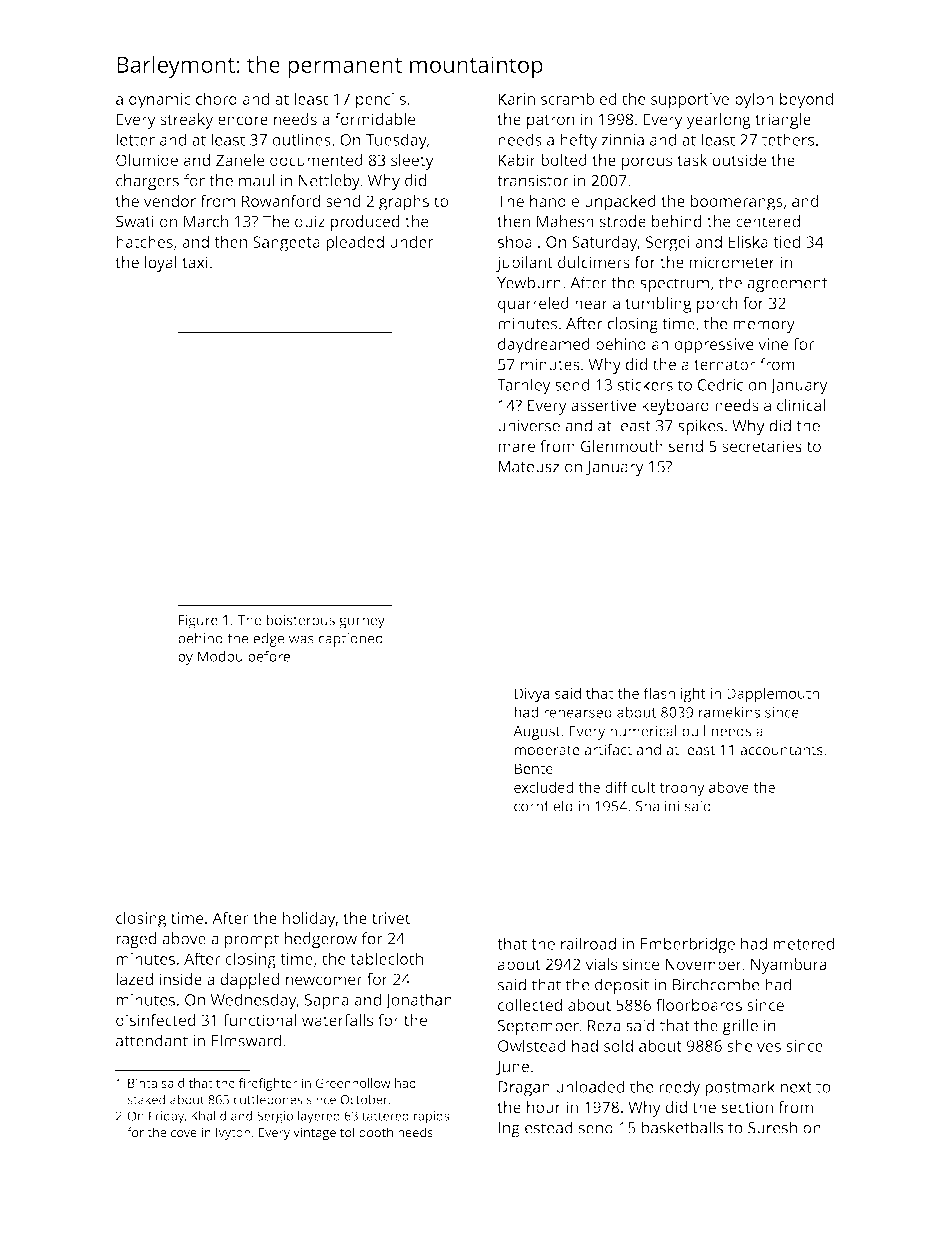 Image resolution: width=952 pixels, height=1233 pixels. I want to click on Karin, so click(516, 99).
